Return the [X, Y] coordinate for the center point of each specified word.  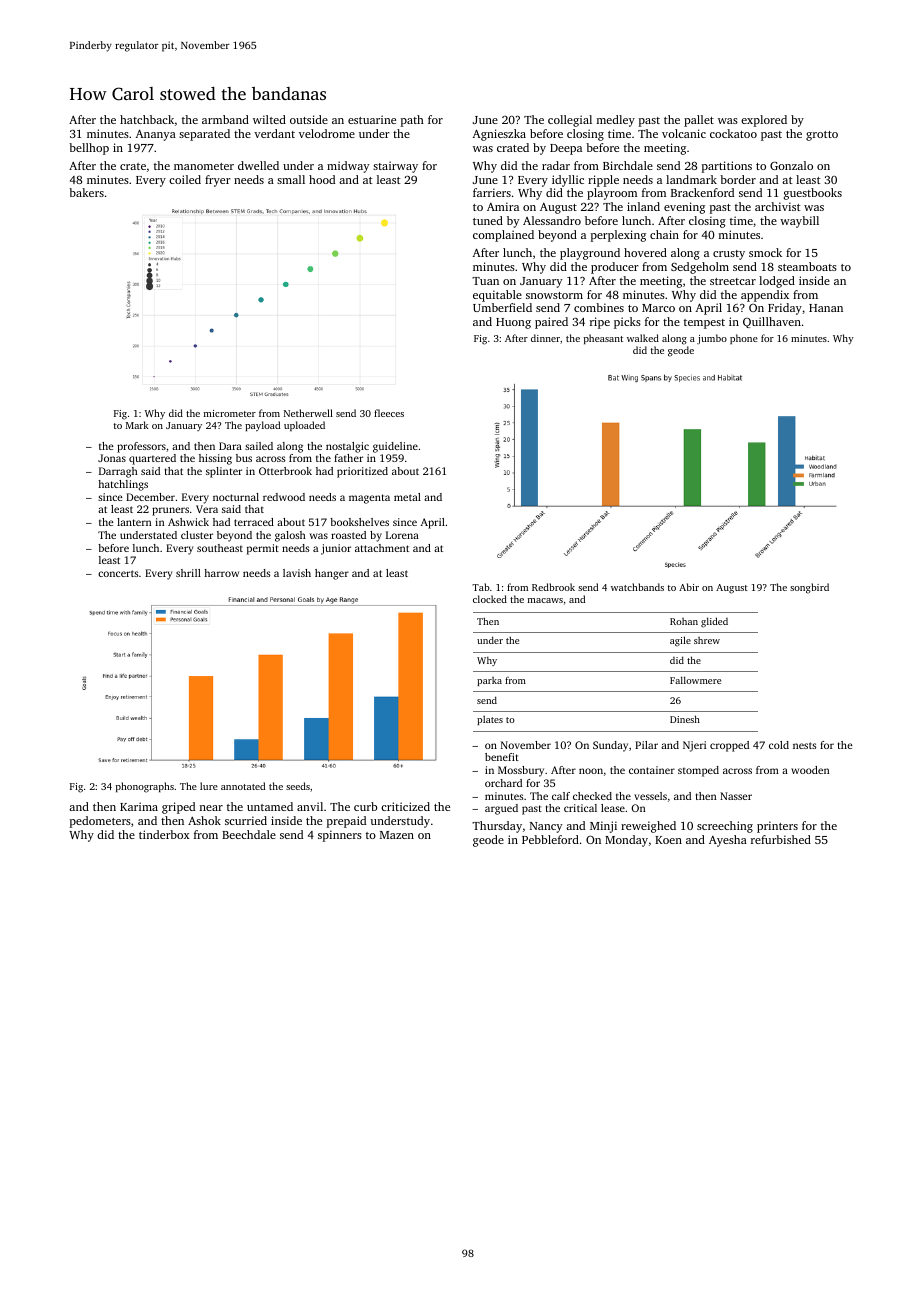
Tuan [485, 281]
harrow [221, 573]
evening [684, 208]
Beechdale [249, 834]
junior [336, 549]
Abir [689, 587]
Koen [668, 840]
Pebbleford [550, 839]
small [291, 179]
